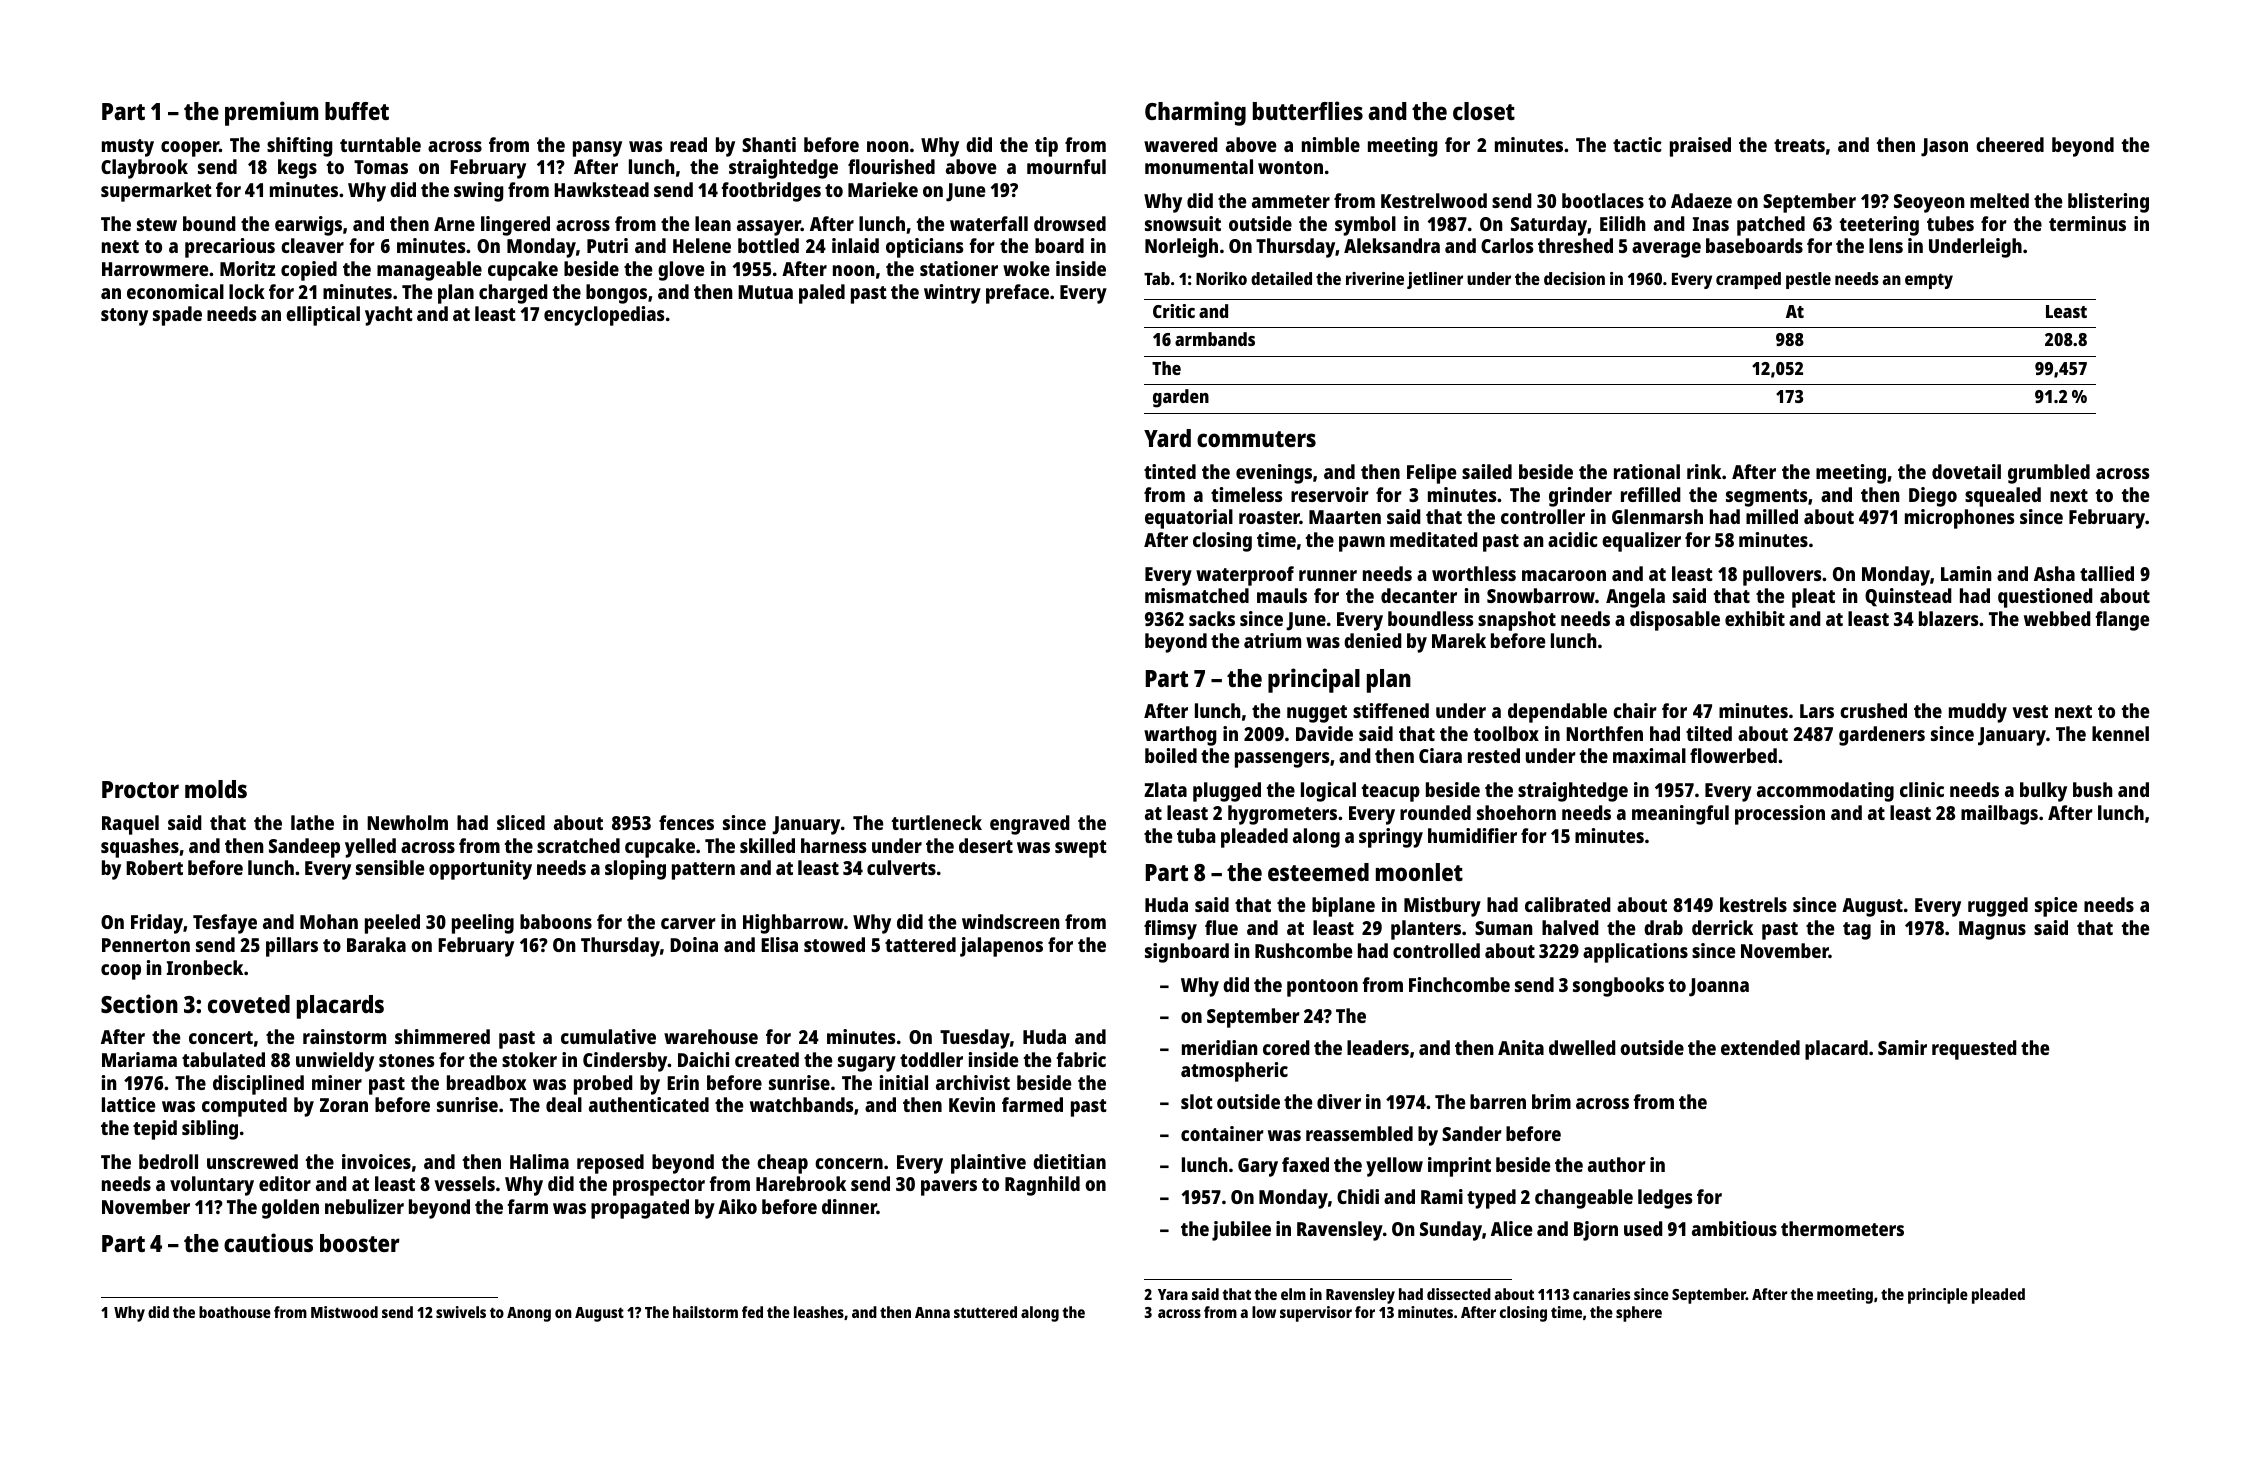 The height and width of the page is (1457, 2251). What do you see at coordinates (1170, 471) in the page?
I see `tinted` at bounding box center [1170, 471].
